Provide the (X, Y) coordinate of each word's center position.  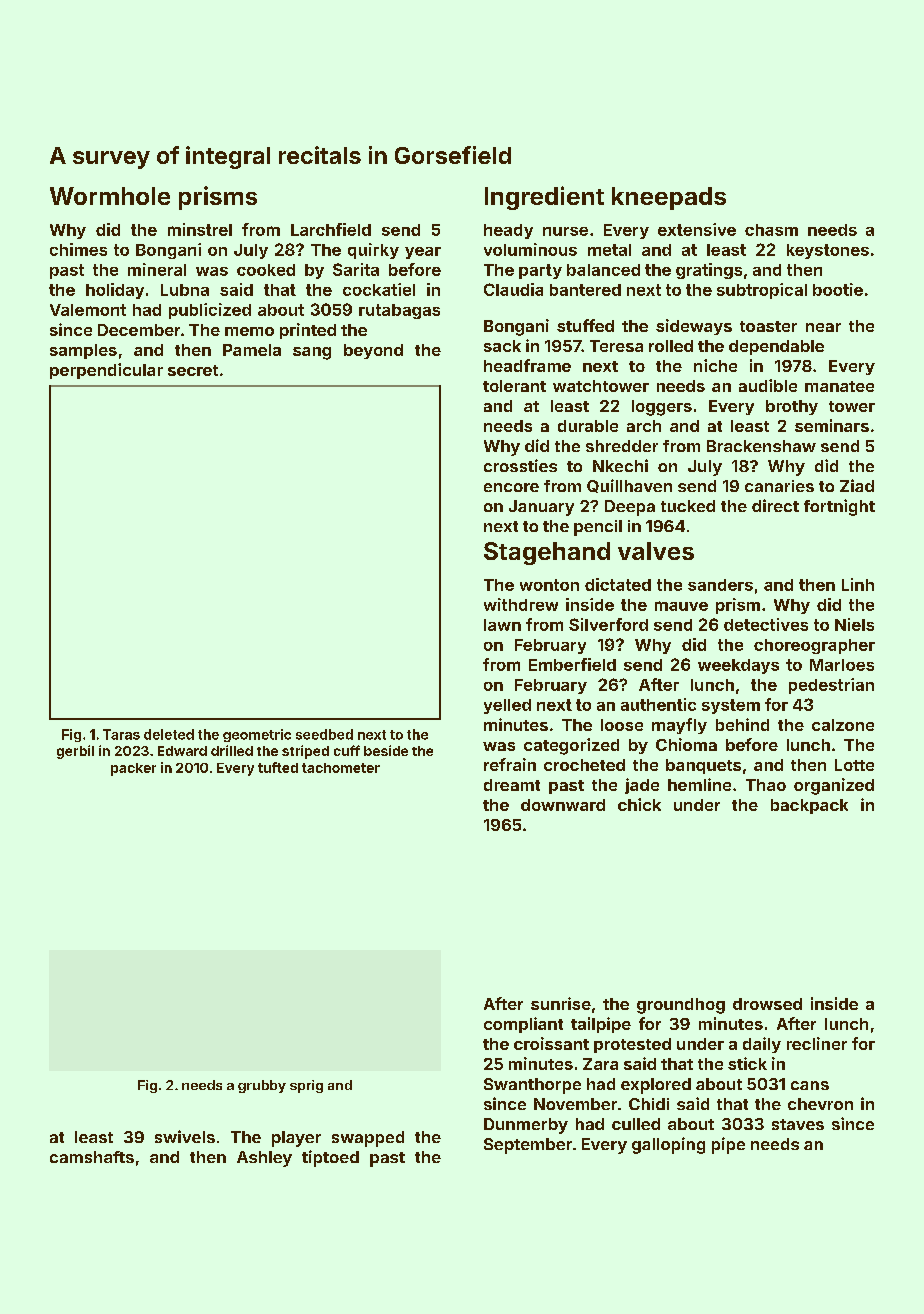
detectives (766, 624)
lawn (502, 625)
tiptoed (330, 1158)
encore (511, 487)
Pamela (252, 350)
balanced (603, 270)
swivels (185, 1136)
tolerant (514, 386)
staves (798, 1124)
